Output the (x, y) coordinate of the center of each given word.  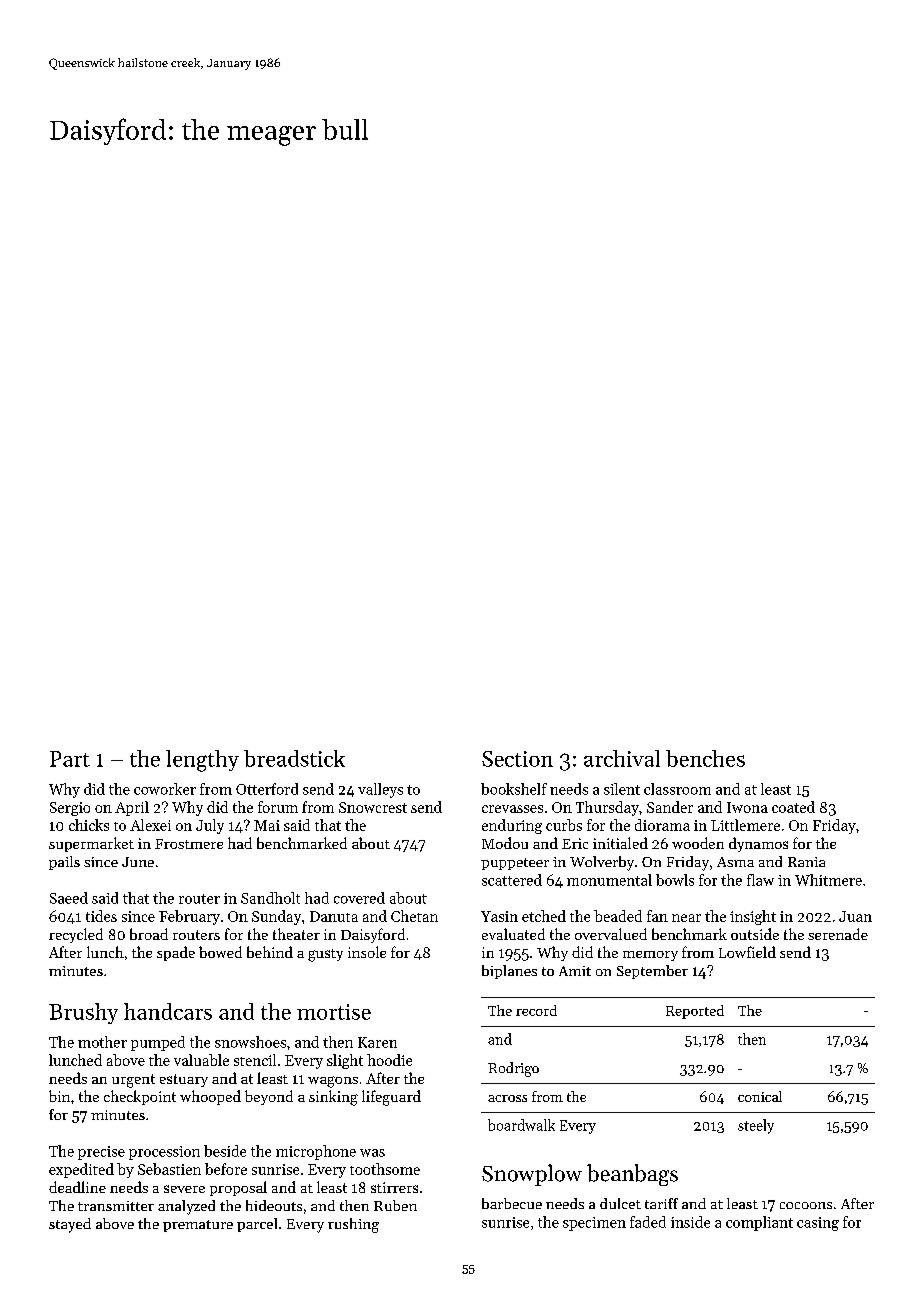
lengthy (202, 761)
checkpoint (140, 1097)
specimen (594, 1224)
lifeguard (391, 1098)
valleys (380, 790)
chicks (89, 825)
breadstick (294, 758)
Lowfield (747, 952)
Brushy (83, 1013)
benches (705, 758)
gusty (325, 955)
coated (793, 807)
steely (756, 1126)
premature (198, 1226)
